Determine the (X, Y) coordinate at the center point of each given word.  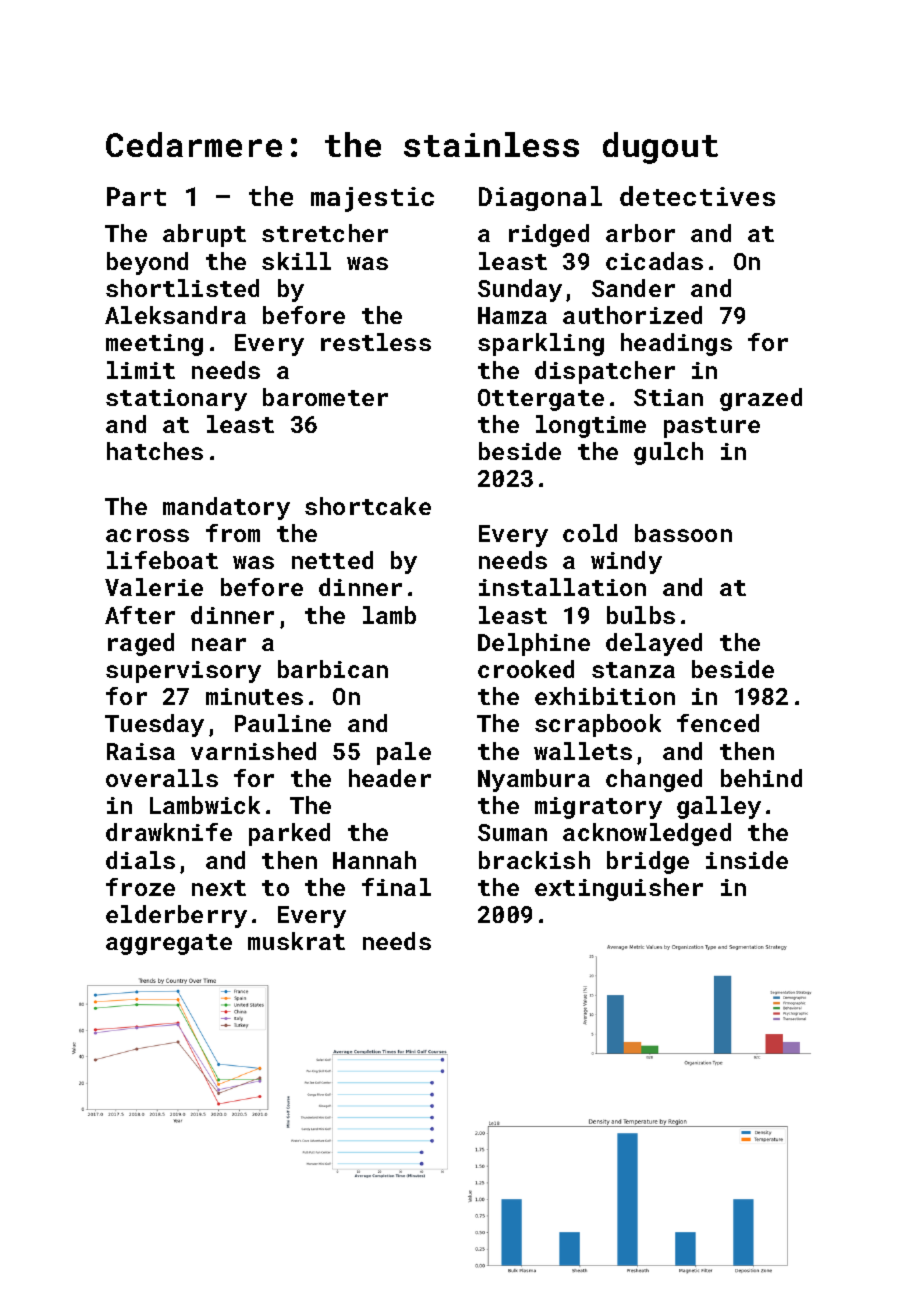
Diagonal (540, 198)
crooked (526, 669)
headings (676, 344)
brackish (534, 860)
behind (761, 778)
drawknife (169, 832)
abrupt (204, 235)
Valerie (154, 587)
